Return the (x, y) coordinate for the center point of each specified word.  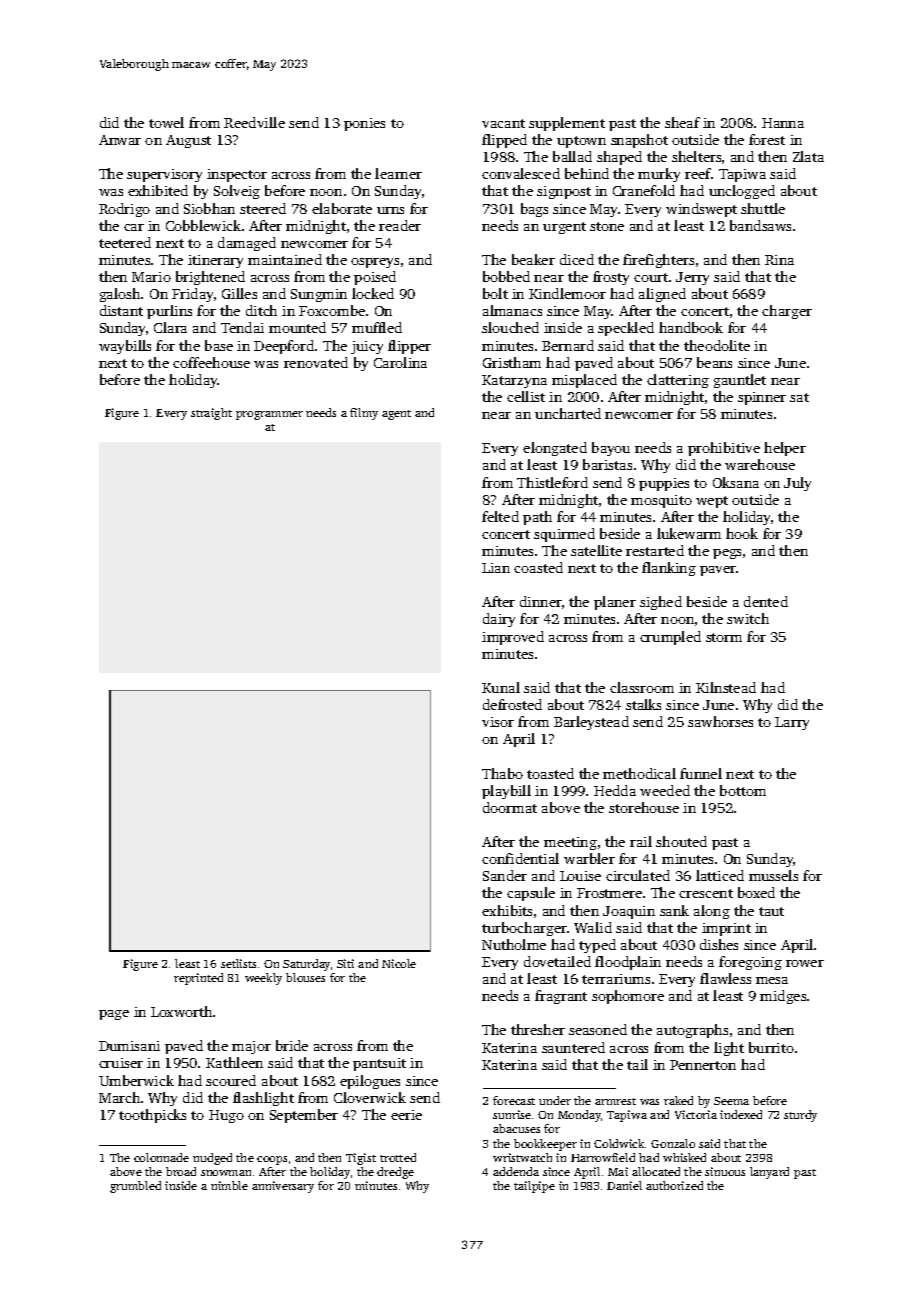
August (188, 141)
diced (577, 259)
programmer (269, 415)
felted (500, 516)
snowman (226, 1173)
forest (767, 139)
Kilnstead (726, 687)
